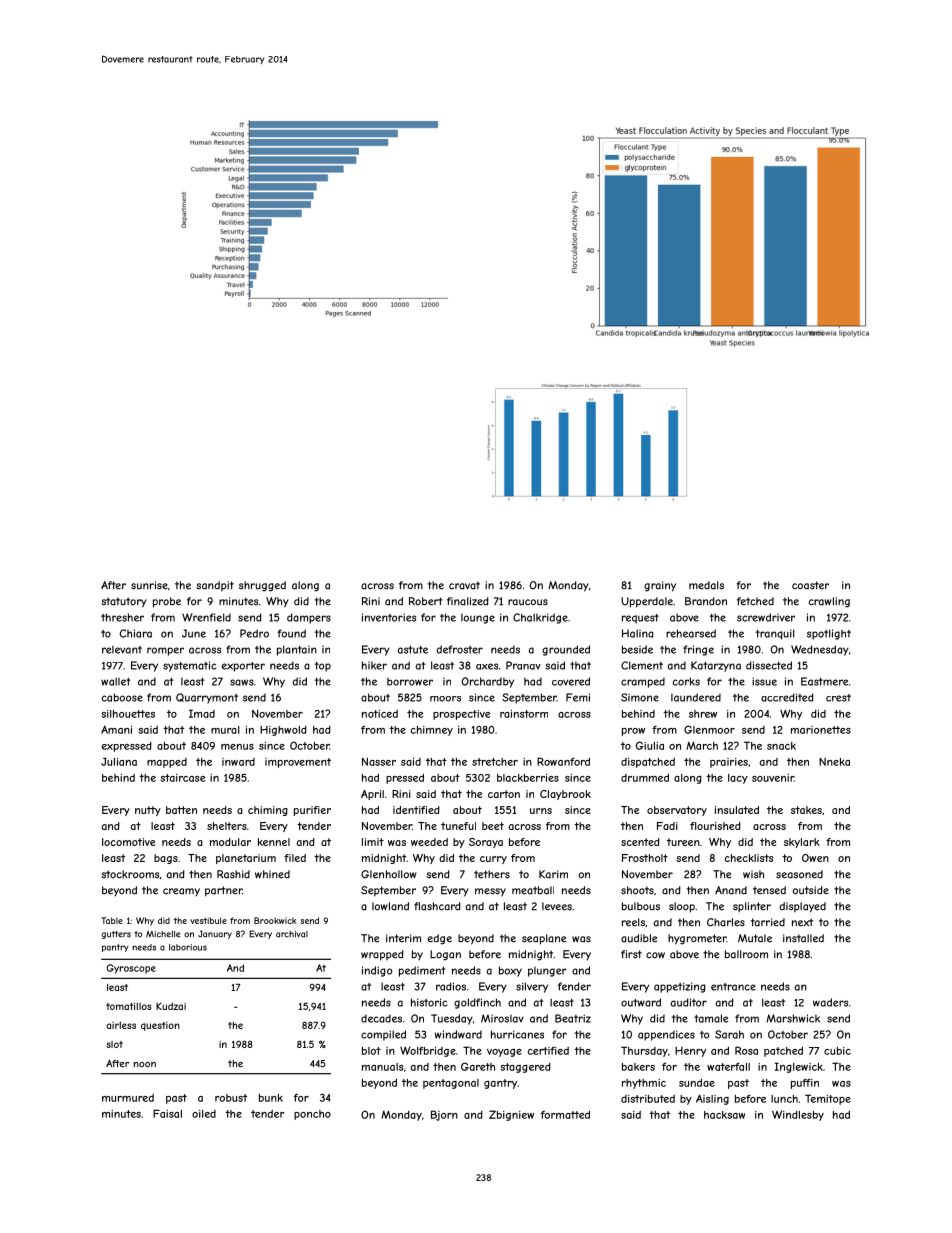 Image resolution: width=952 pixels, height=1233 pixels. What do you see at coordinates (775, 634) in the screenshot?
I see `tranquil` at bounding box center [775, 634].
